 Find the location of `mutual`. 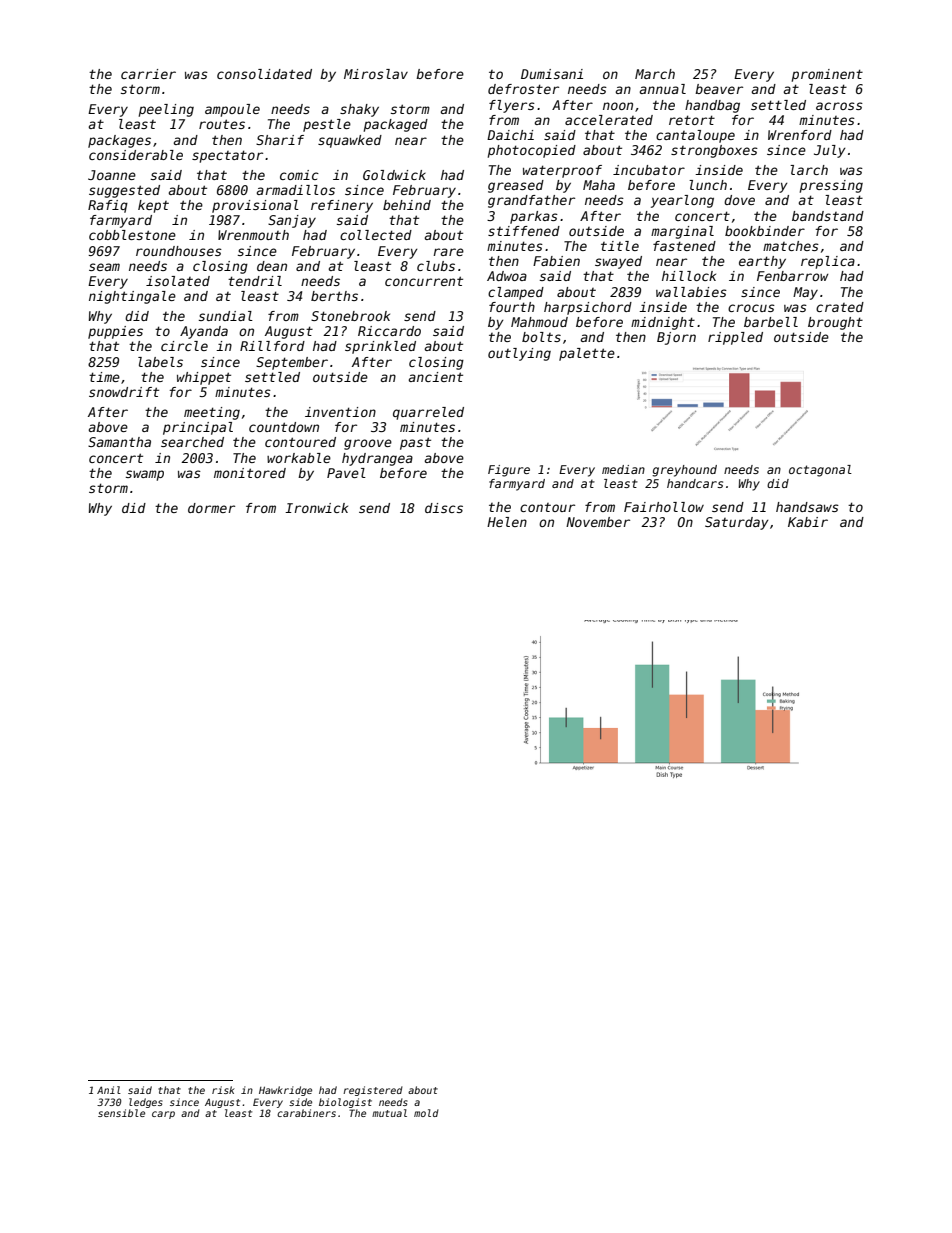

mutual is located at coordinates (389, 1113).
